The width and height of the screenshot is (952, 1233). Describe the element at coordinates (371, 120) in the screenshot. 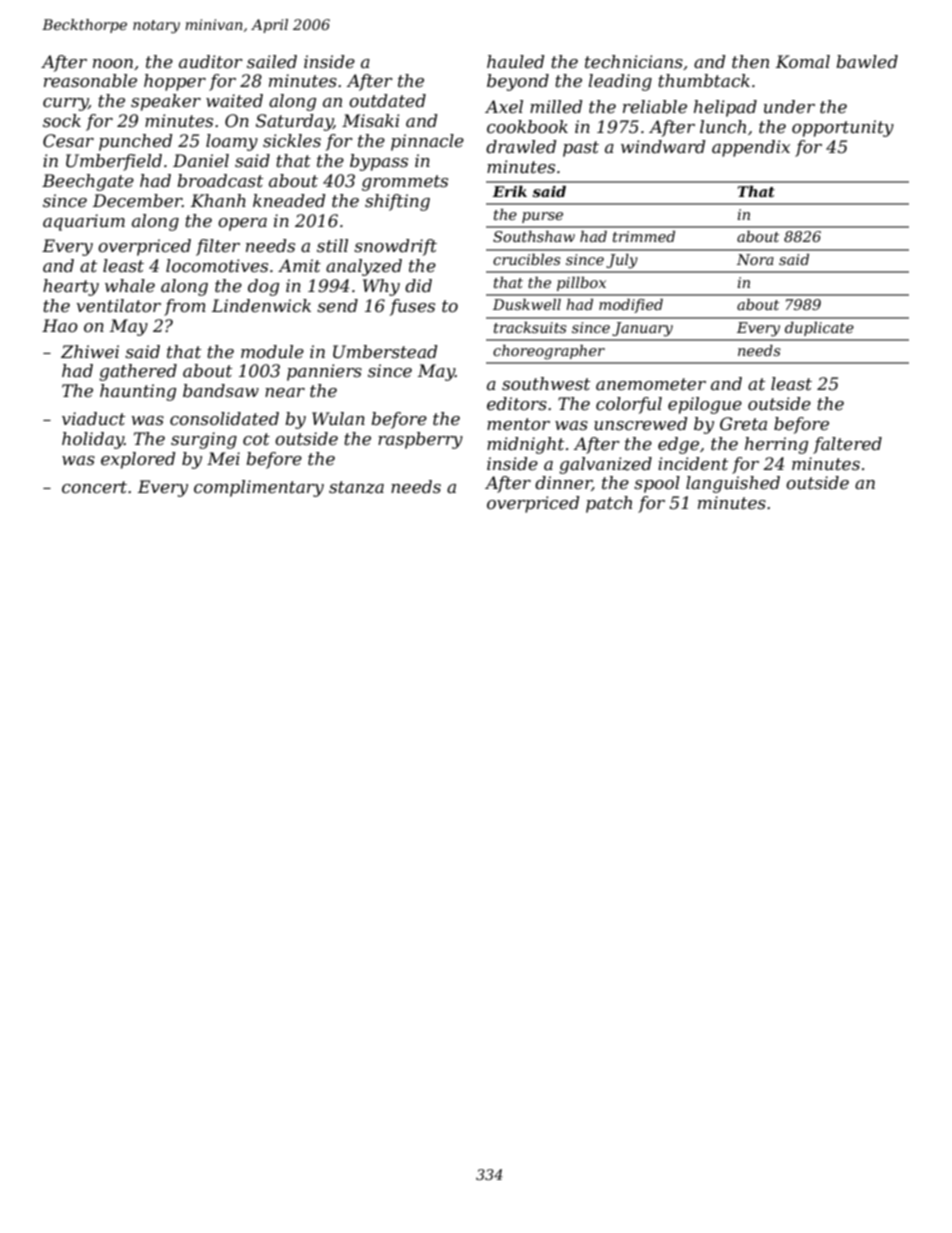

I see `Misaki` at that location.
